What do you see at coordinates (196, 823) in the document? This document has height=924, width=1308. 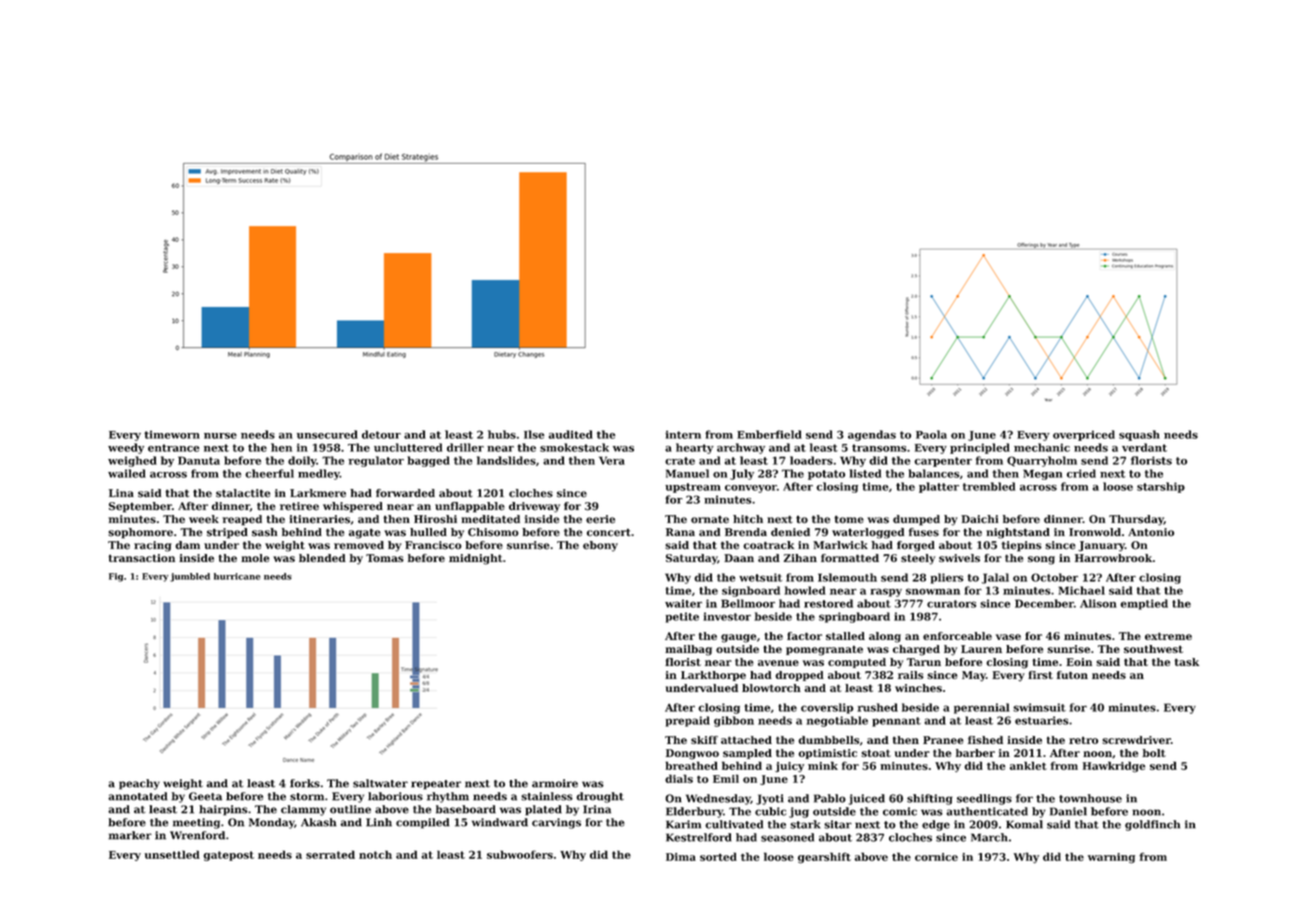 I see `meeting` at bounding box center [196, 823].
